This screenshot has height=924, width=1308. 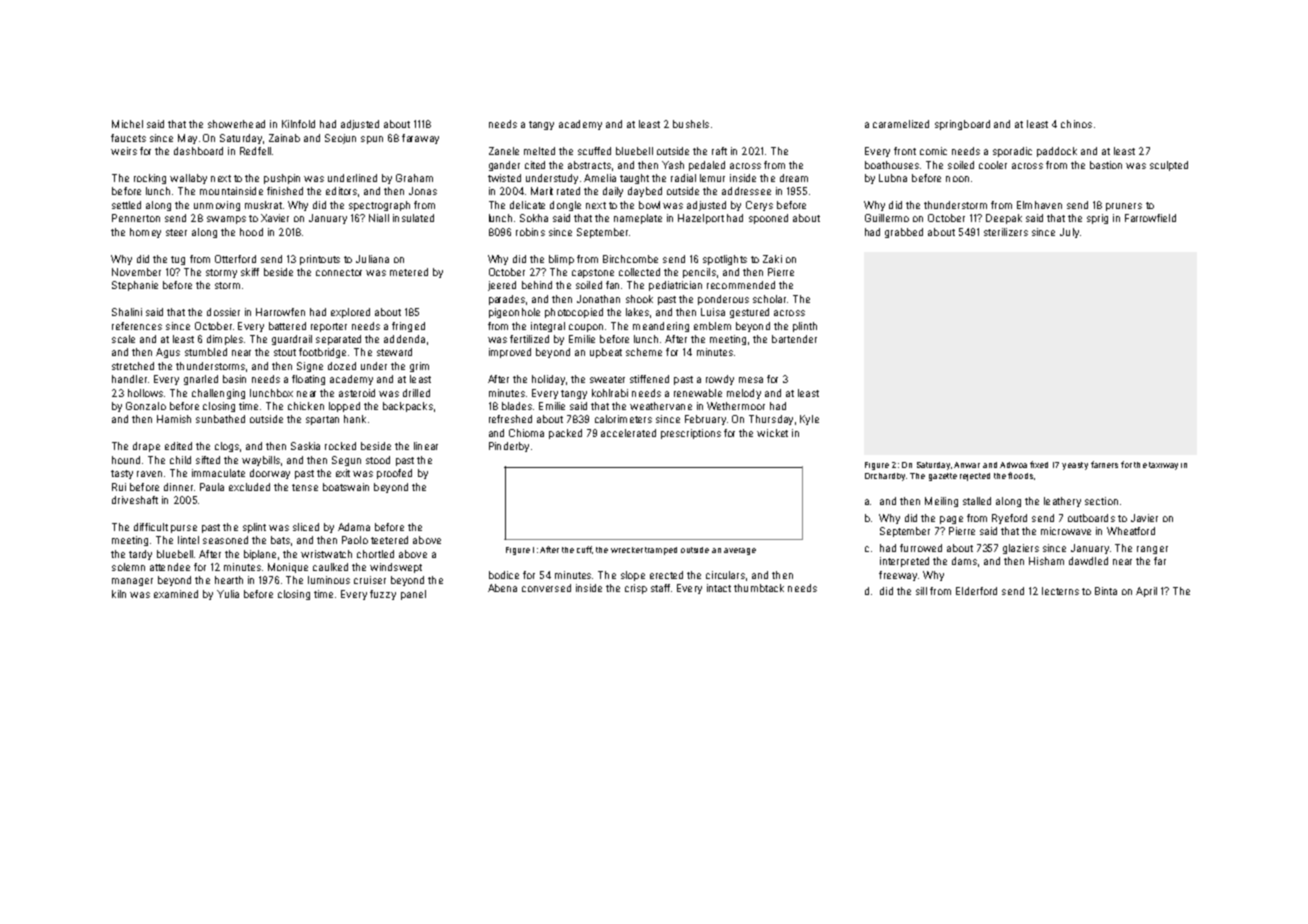 What do you see at coordinates (355, 419) in the screenshot?
I see `hank` at bounding box center [355, 419].
